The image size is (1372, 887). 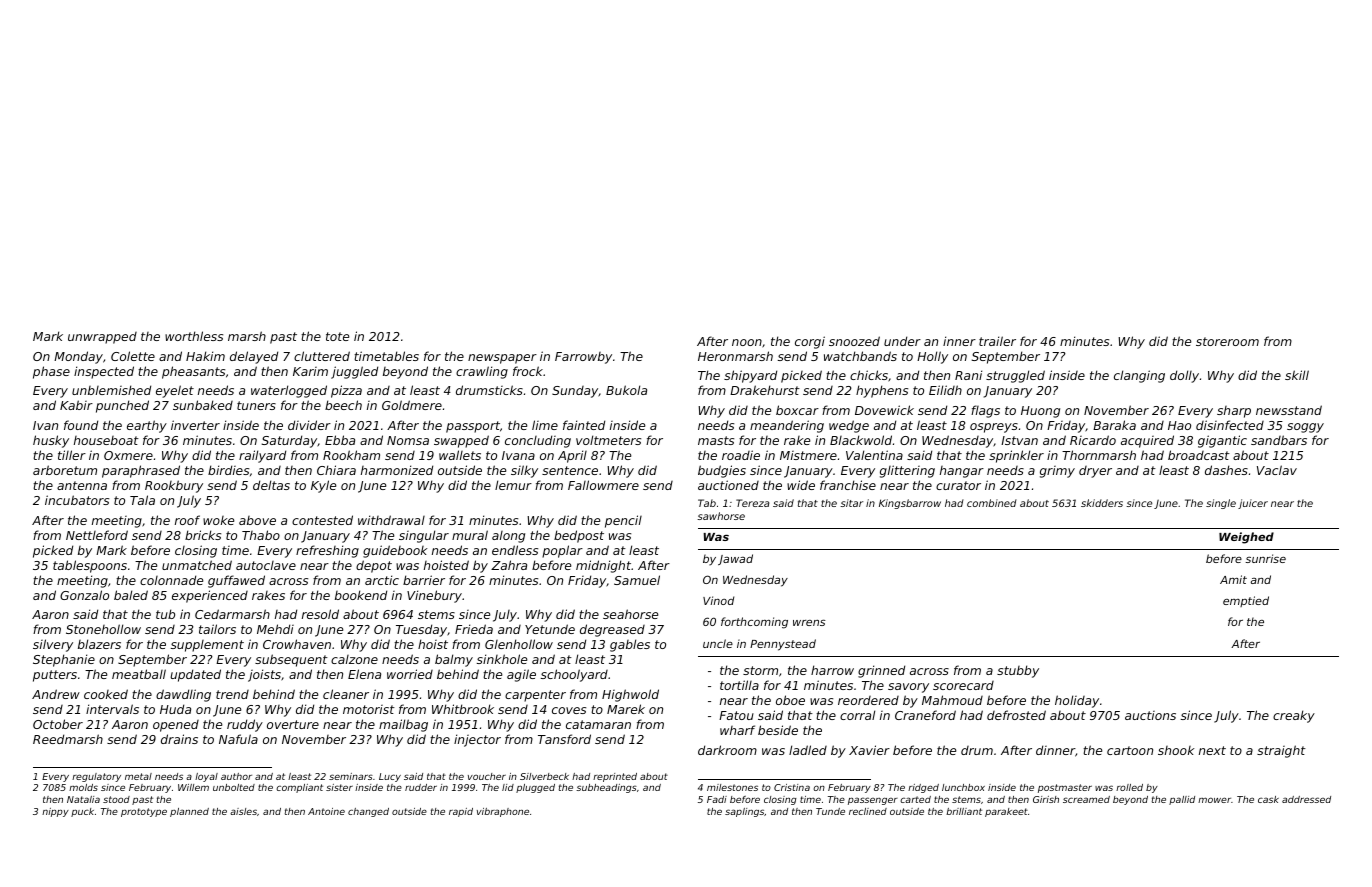 I want to click on Samuel, so click(x=637, y=580).
